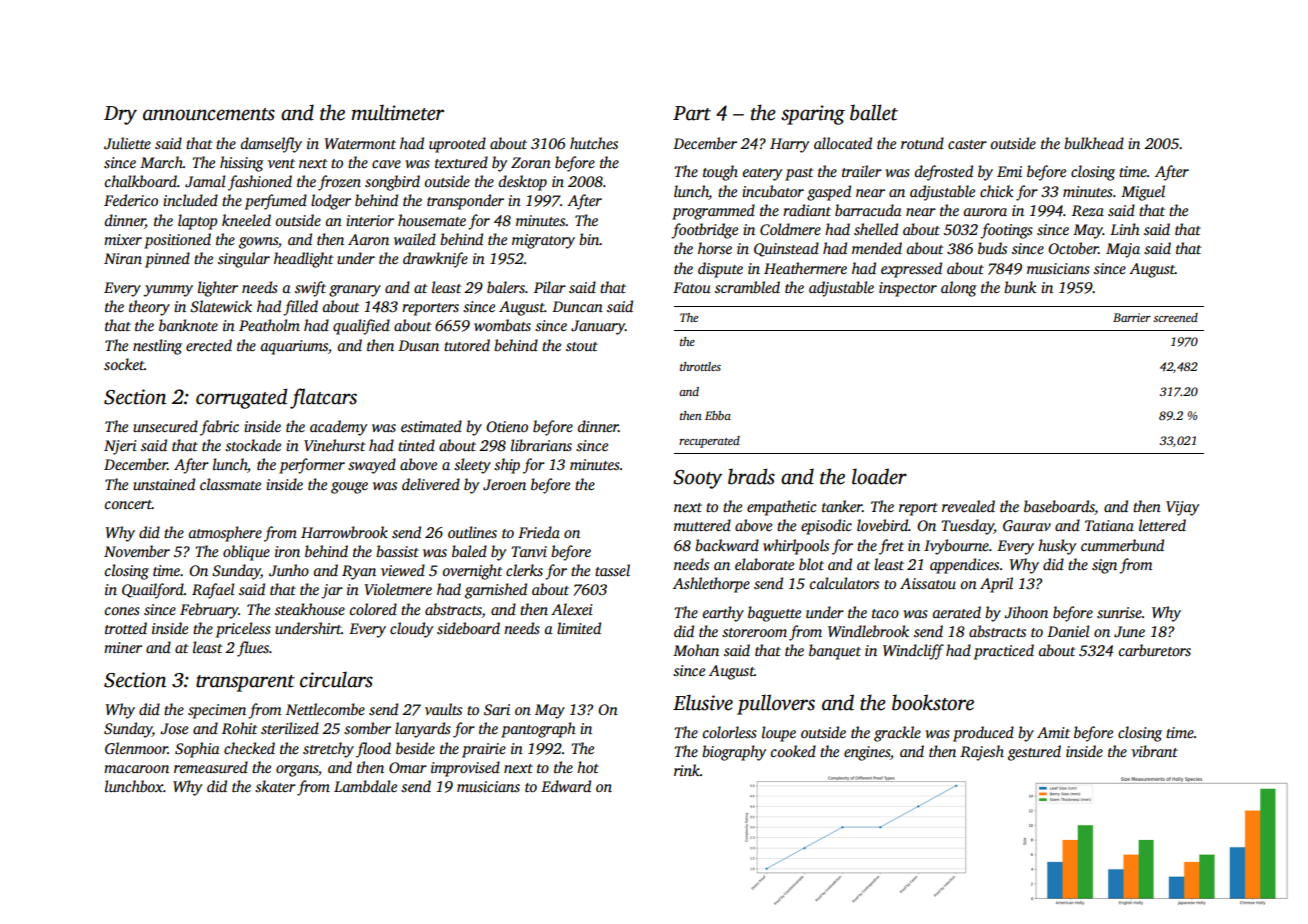 Image resolution: width=1308 pixels, height=924 pixels. Describe the element at coordinates (1034, 753) in the document. I see `gestured` at that location.
